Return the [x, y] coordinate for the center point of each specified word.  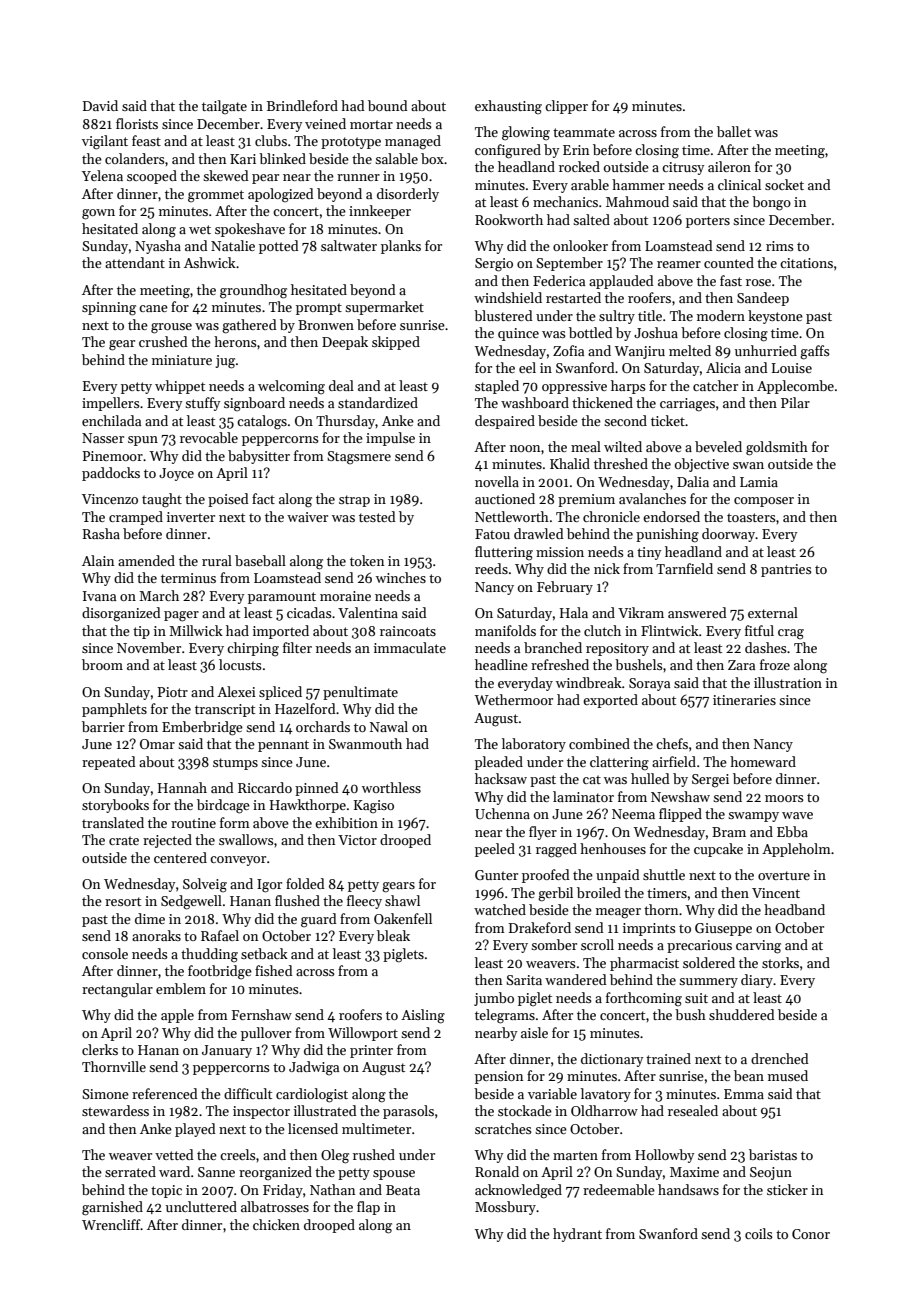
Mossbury [505, 1208]
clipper [566, 107]
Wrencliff [111, 1224]
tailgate [224, 107]
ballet [734, 131]
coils [759, 1233]
